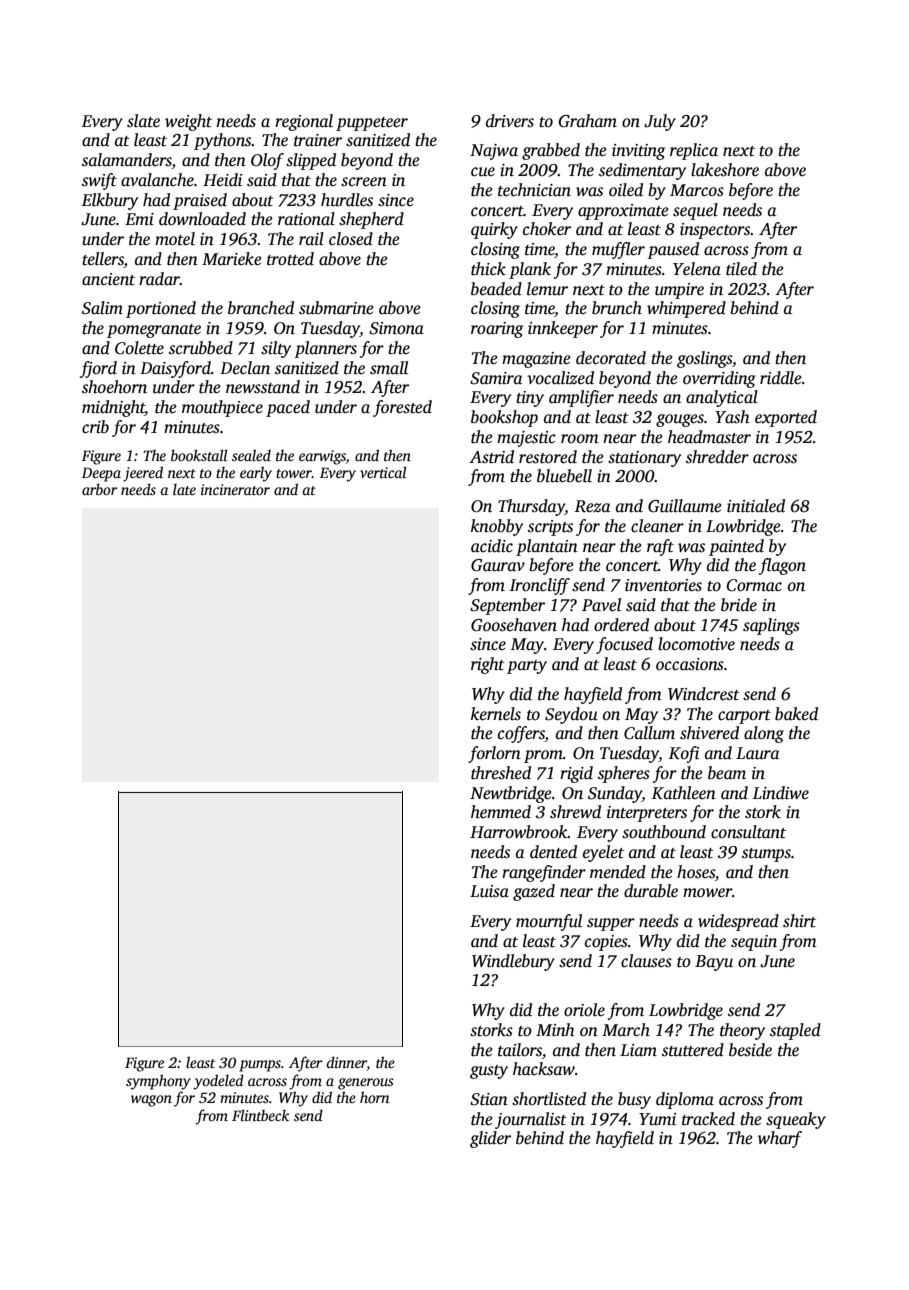 Image resolution: width=909 pixels, height=1290 pixels. What do you see at coordinates (492, 546) in the document?
I see `acidic` at bounding box center [492, 546].
